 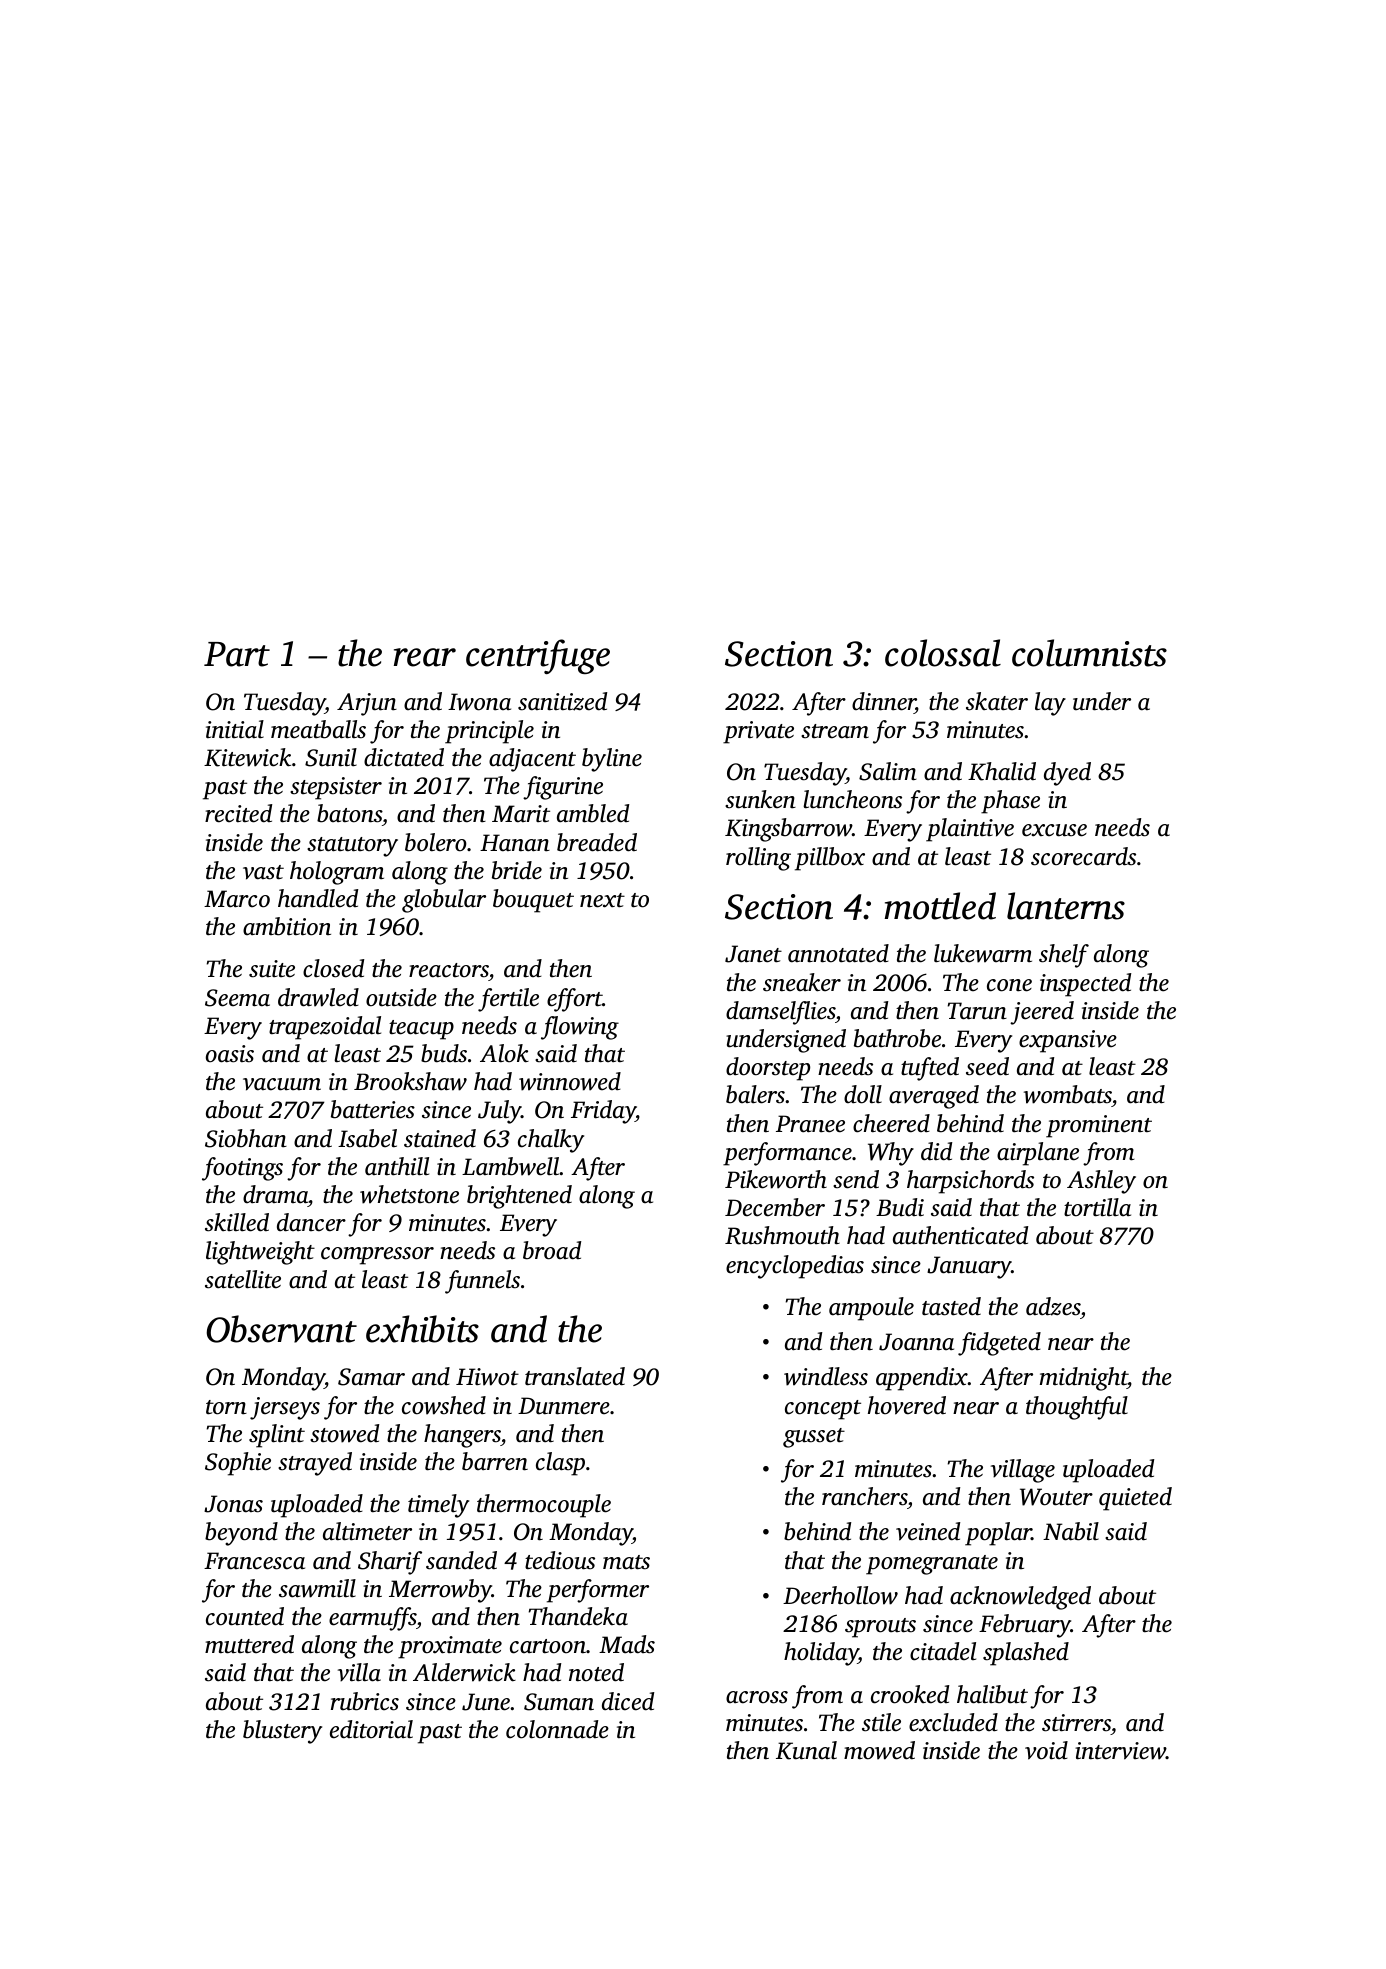 What do you see at coordinates (806, 1750) in the screenshot?
I see `Kunal` at bounding box center [806, 1750].
